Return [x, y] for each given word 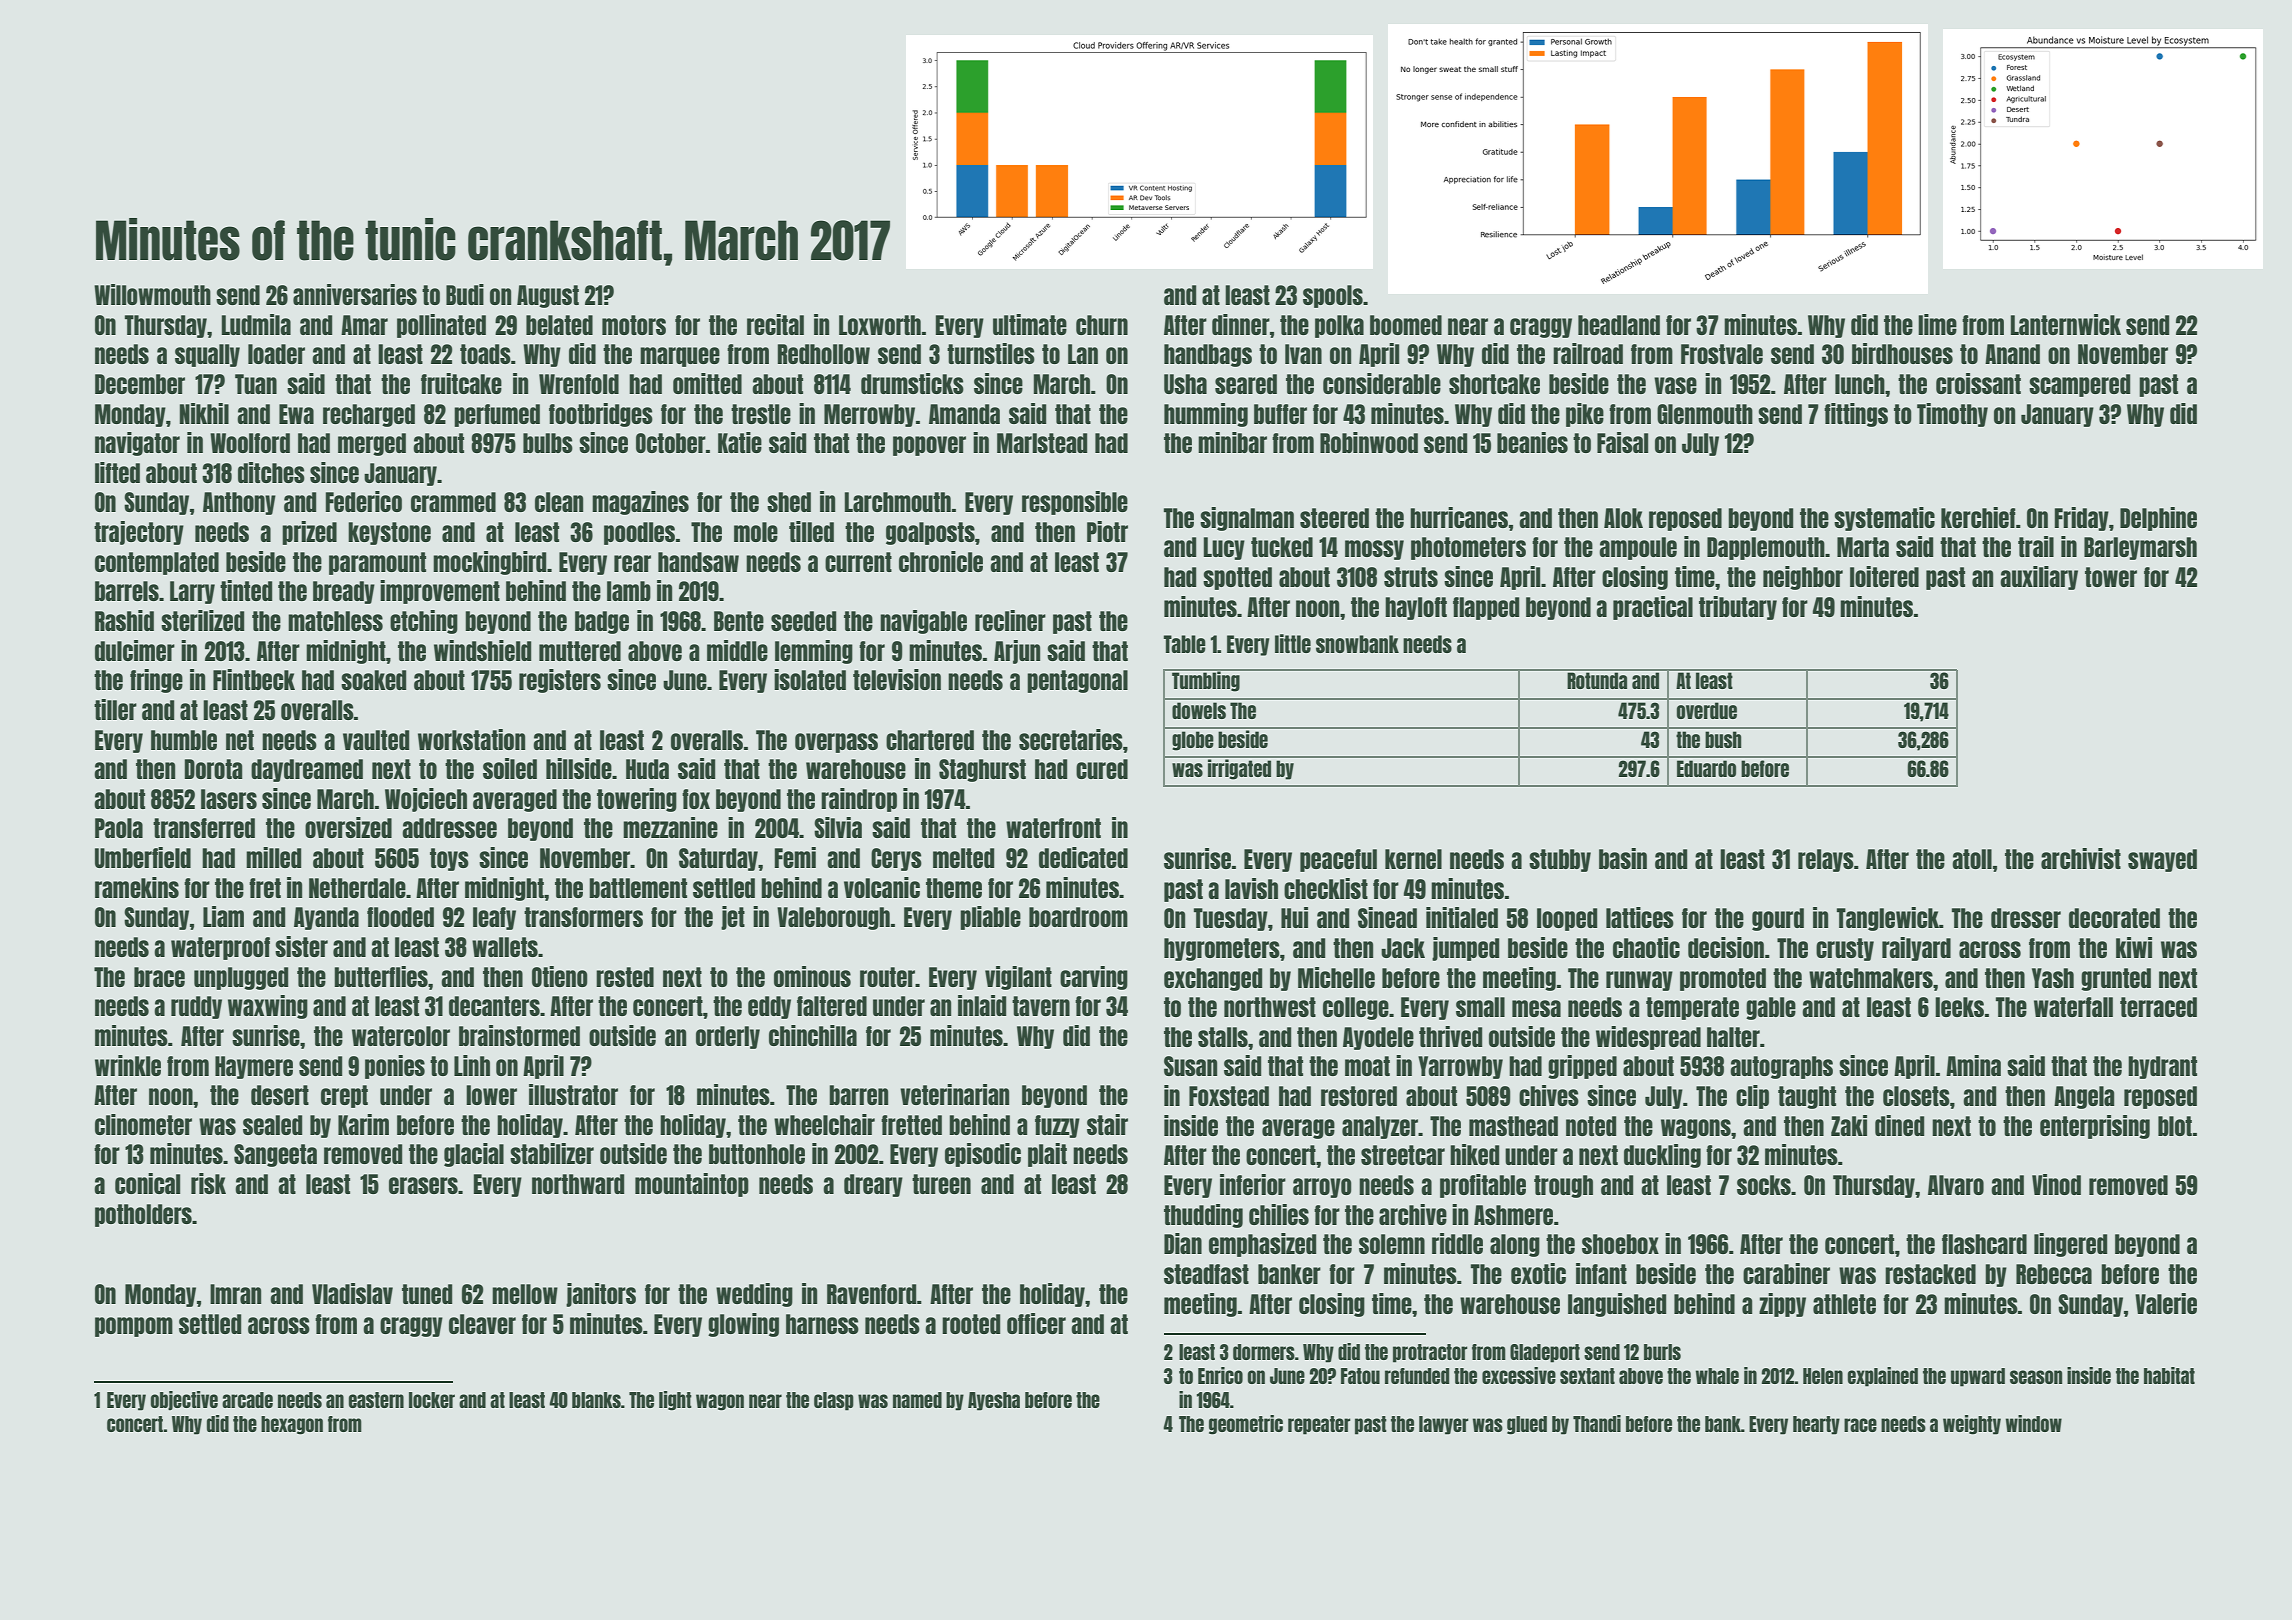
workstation [471, 739]
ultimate [1030, 324]
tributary [1738, 608]
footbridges [601, 415]
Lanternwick [2066, 324]
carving [1094, 978]
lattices [1640, 917]
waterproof [220, 948]
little [1293, 643]
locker [432, 1400]
